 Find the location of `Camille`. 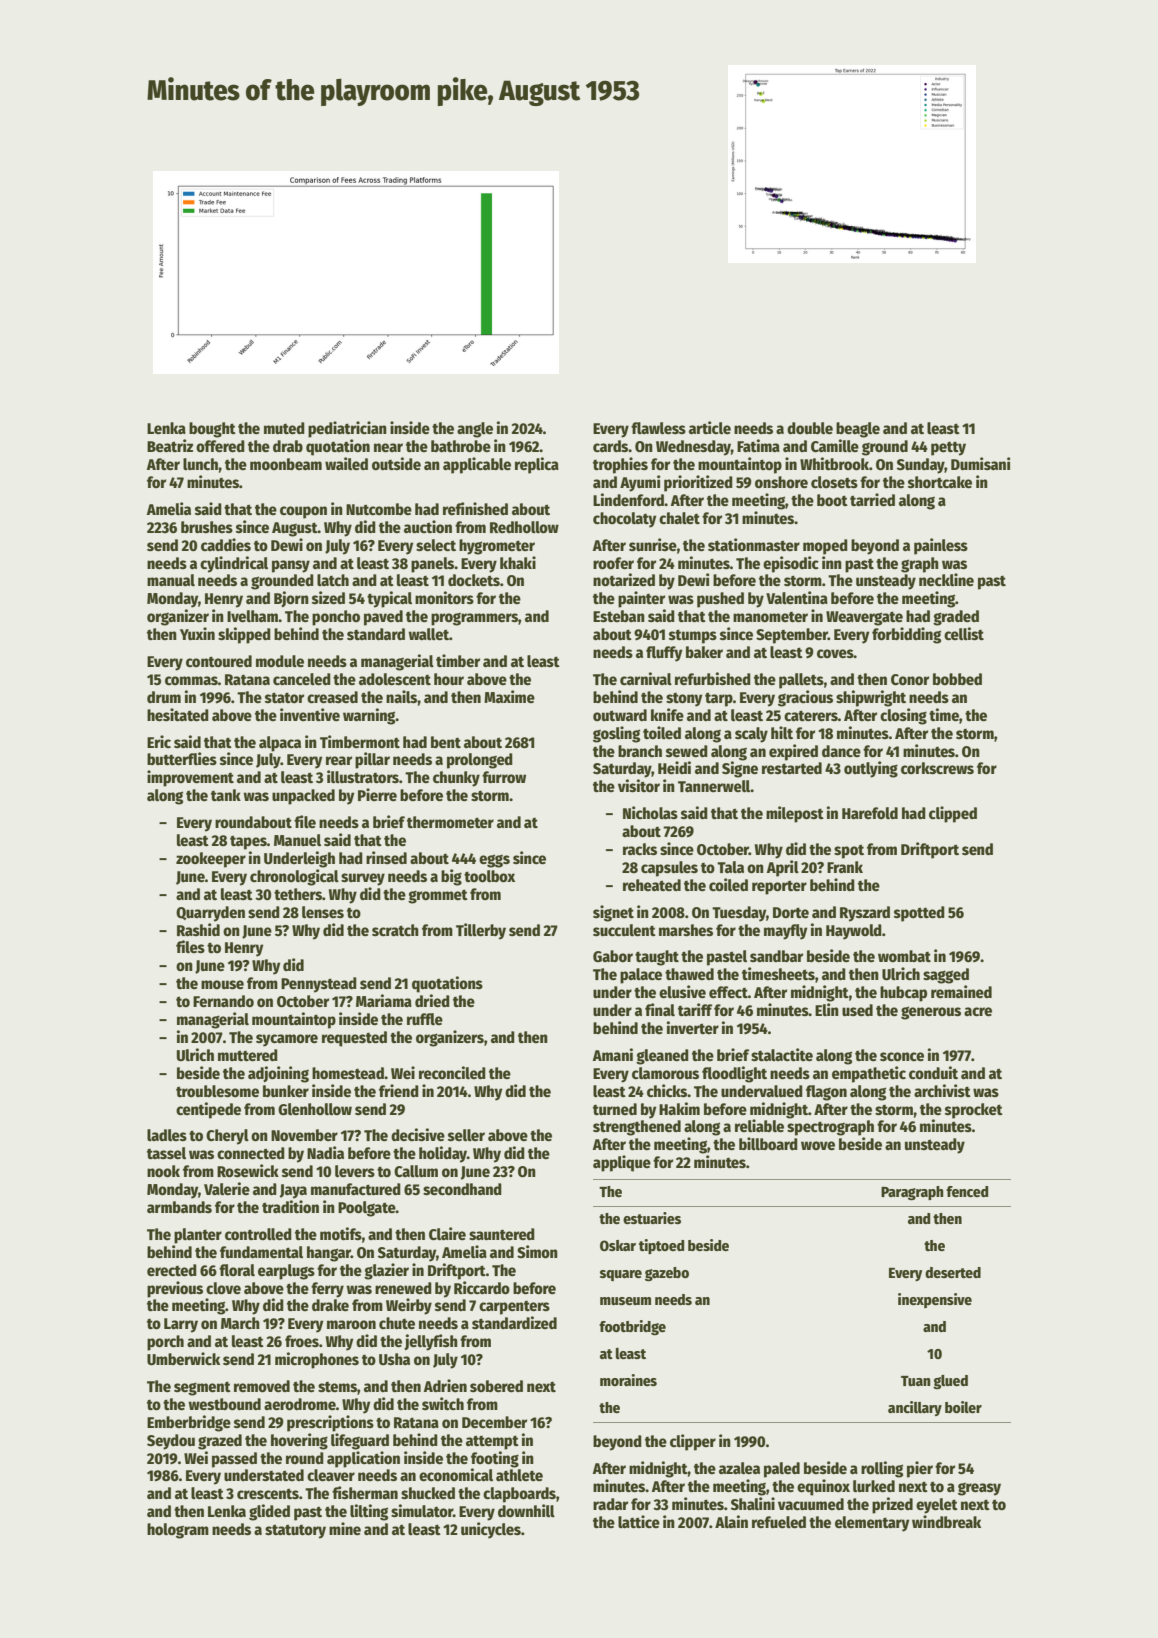

Camille is located at coordinates (835, 446).
